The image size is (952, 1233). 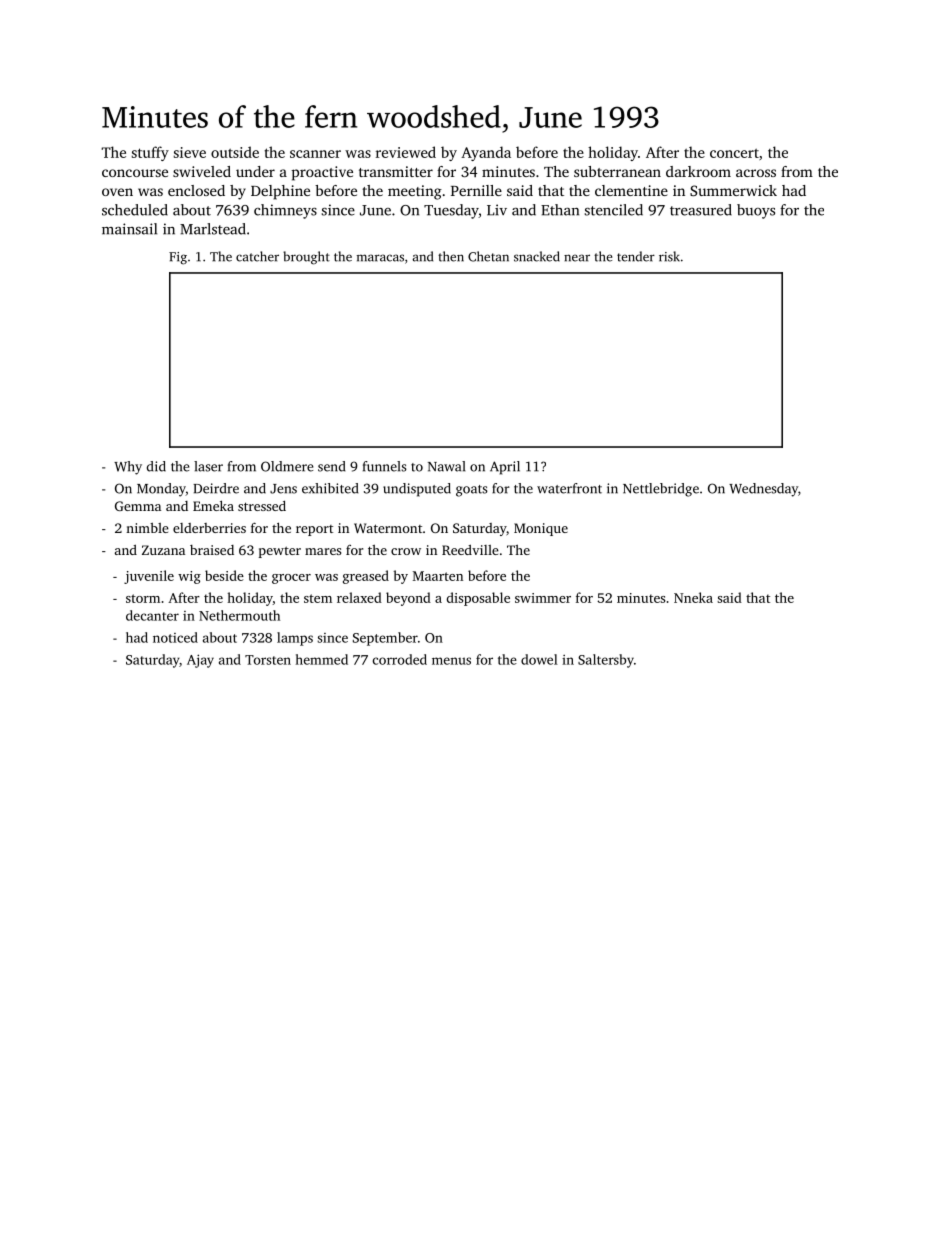 I want to click on near, so click(x=577, y=258).
